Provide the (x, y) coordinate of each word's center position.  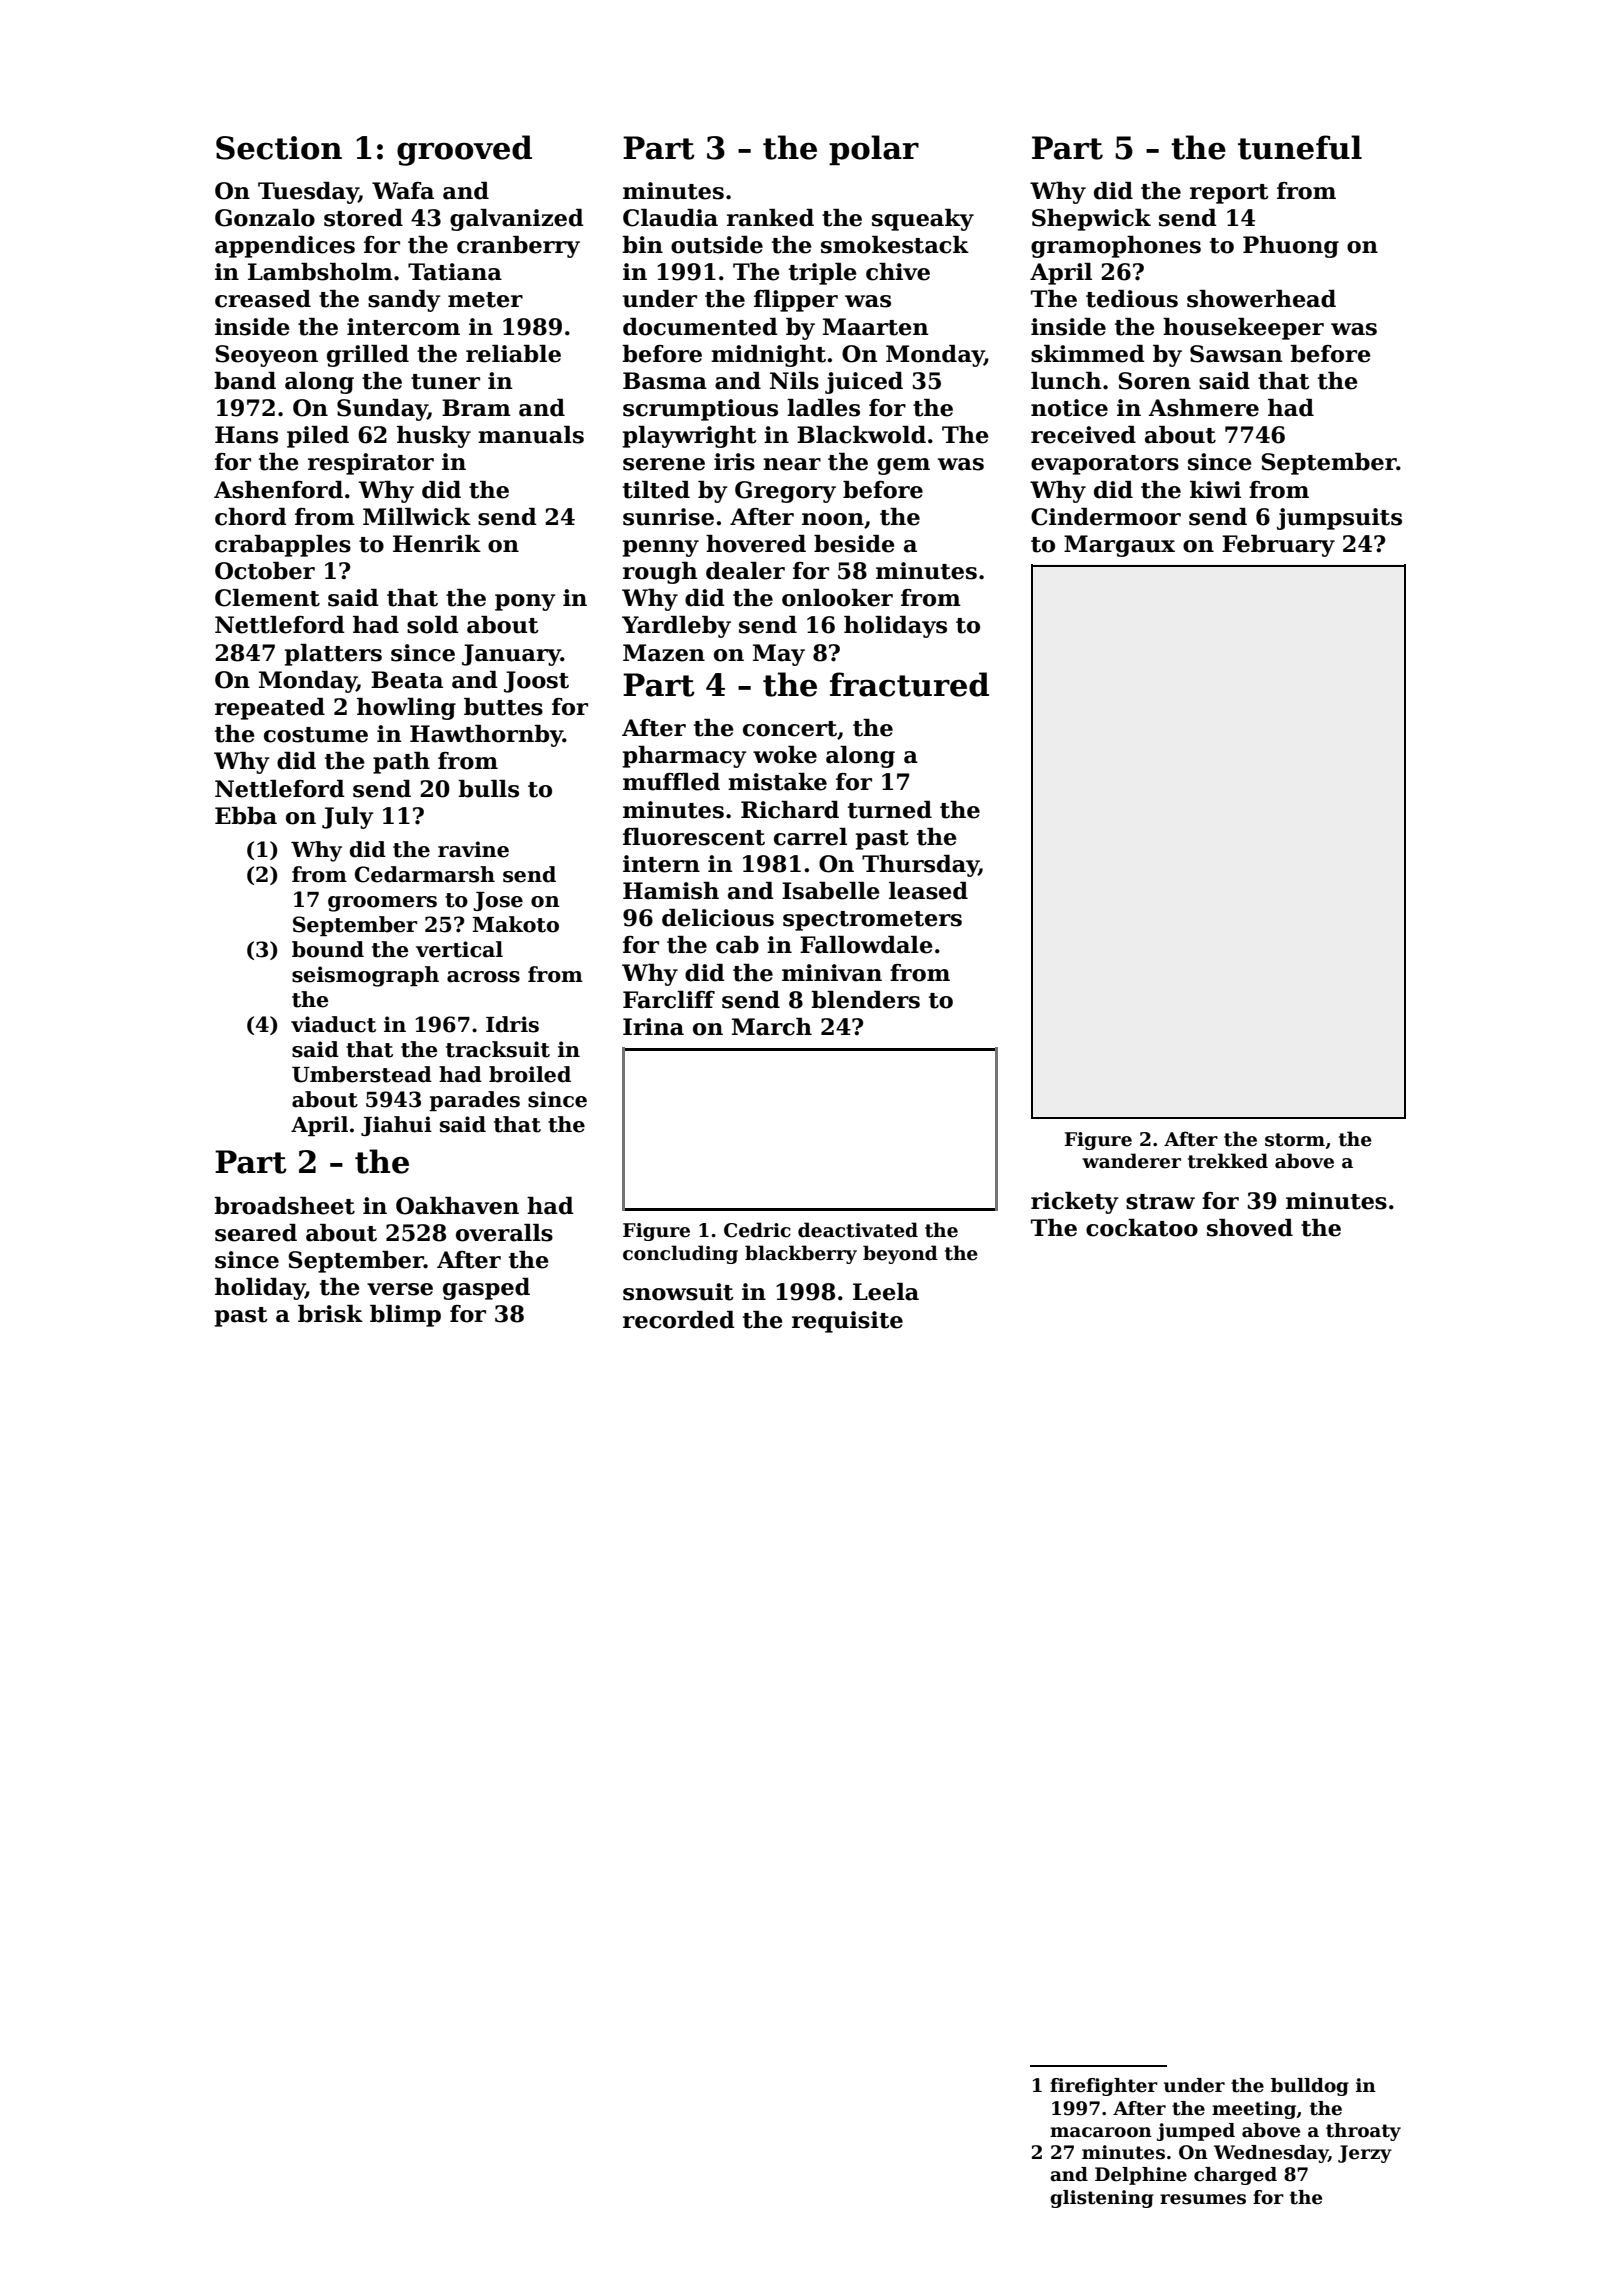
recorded (679, 1320)
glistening (1102, 2199)
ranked (770, 218)
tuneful (1300, 147)
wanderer (1131, 1161)
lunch (1066, 381)
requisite (847, 1322)
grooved (464, 150)
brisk (330, 1314)
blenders (865, 1000)
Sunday (382, 410)
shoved (1250, 1228)
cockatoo (1142, 1228)
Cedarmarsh (425, 874)
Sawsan (1236, 354)
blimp (405, 1316)
